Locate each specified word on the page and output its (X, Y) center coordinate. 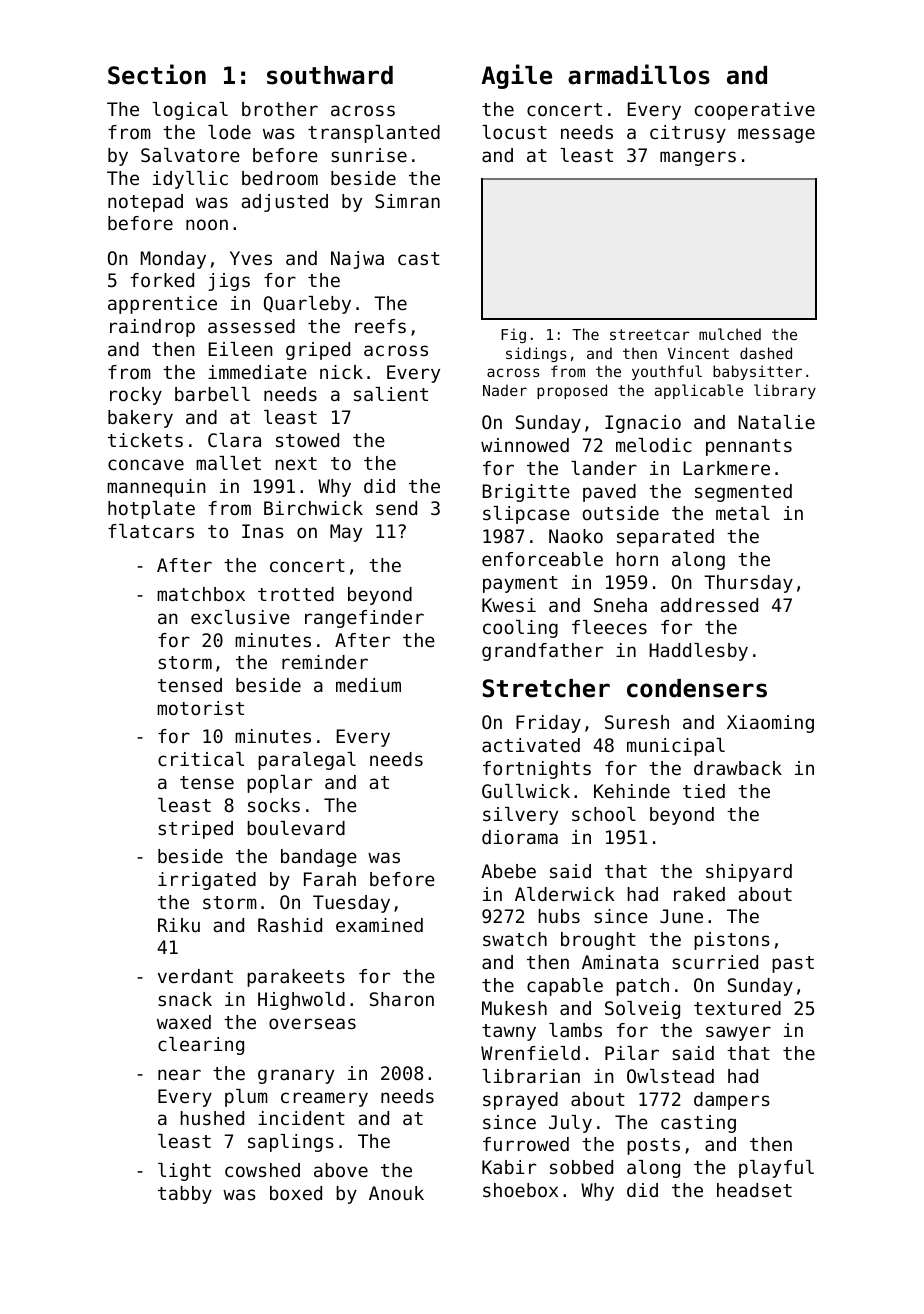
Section (157, 74)
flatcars (151, 531)
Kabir (509, 1167)
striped (195, 830)
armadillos (639, 74)
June (681, 916)
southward (330, 75)
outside (621, 513)
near (179, 1074)
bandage (319, 858)
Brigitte (526, 493)
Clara (234, 440)
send (396, 508)
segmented (743, 493)
